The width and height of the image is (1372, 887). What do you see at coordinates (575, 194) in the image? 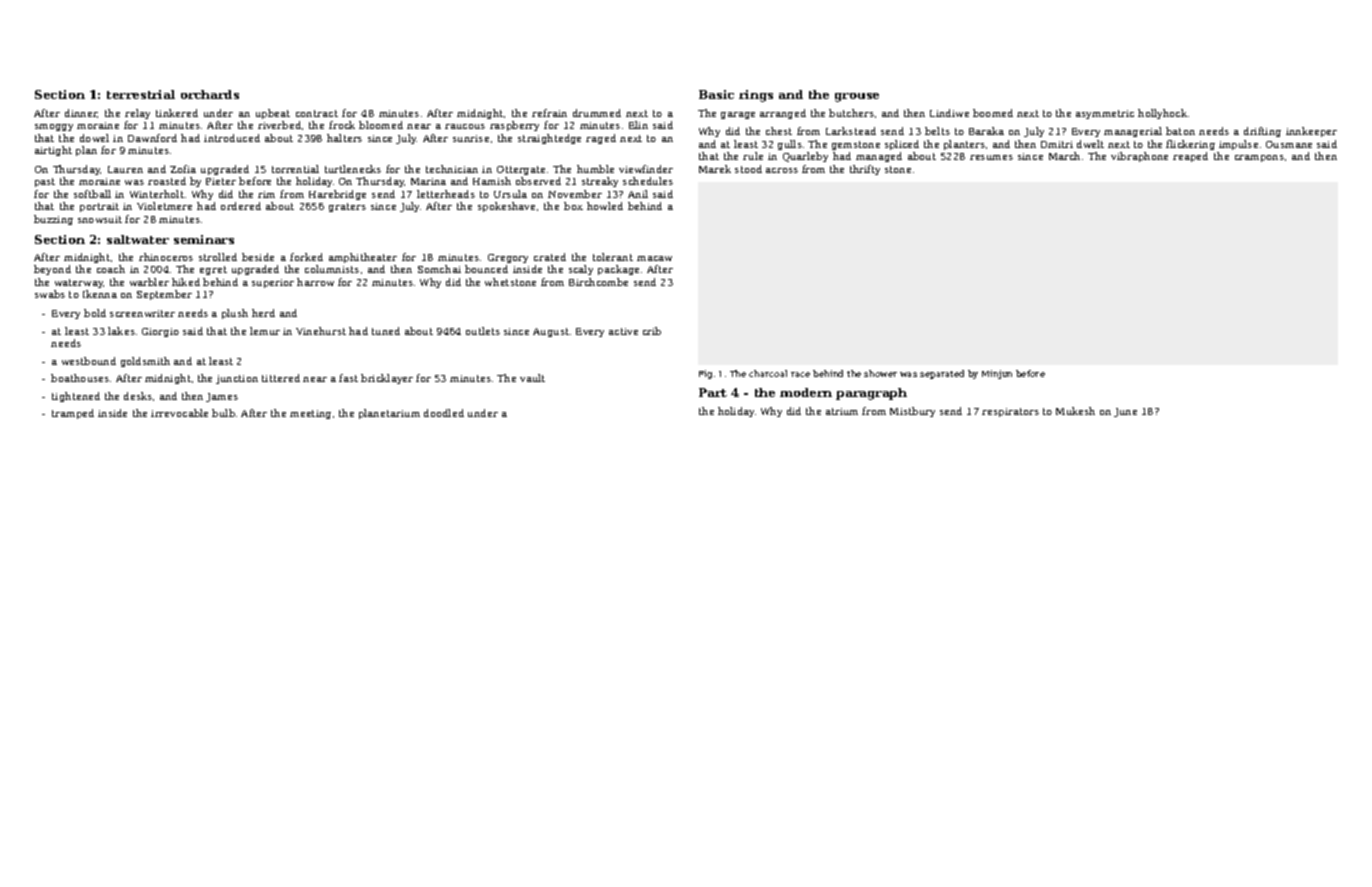
I see `November` at bounding box center [575, 194].
